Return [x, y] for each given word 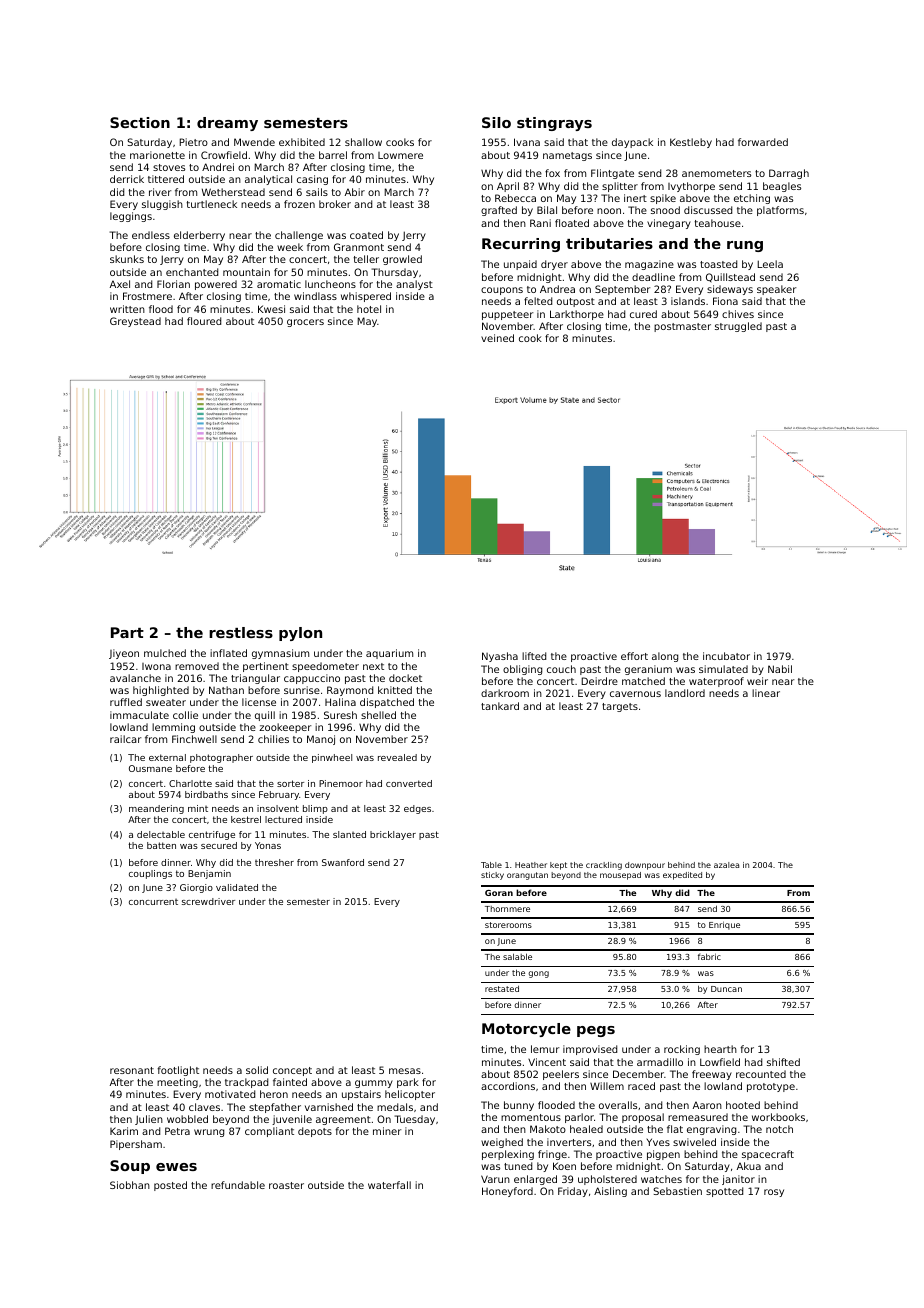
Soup [130, 1167]
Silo [496, 122]
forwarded [763, 142]
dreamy [227, 124]
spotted [724, 1192]
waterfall [389, 1185]
